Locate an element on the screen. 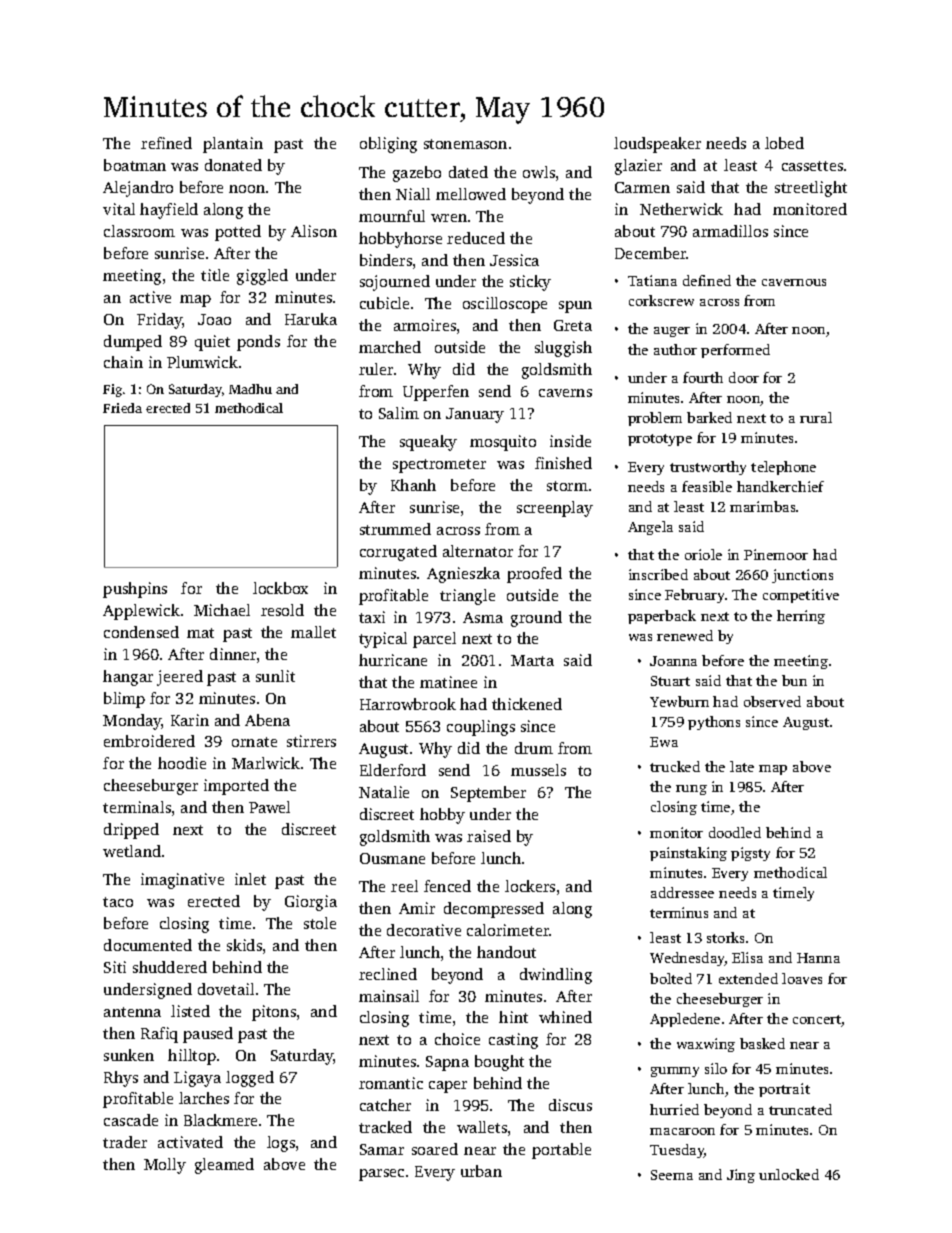 The image size is (952, 1233). dinner is located at coordinates (233, 654).
